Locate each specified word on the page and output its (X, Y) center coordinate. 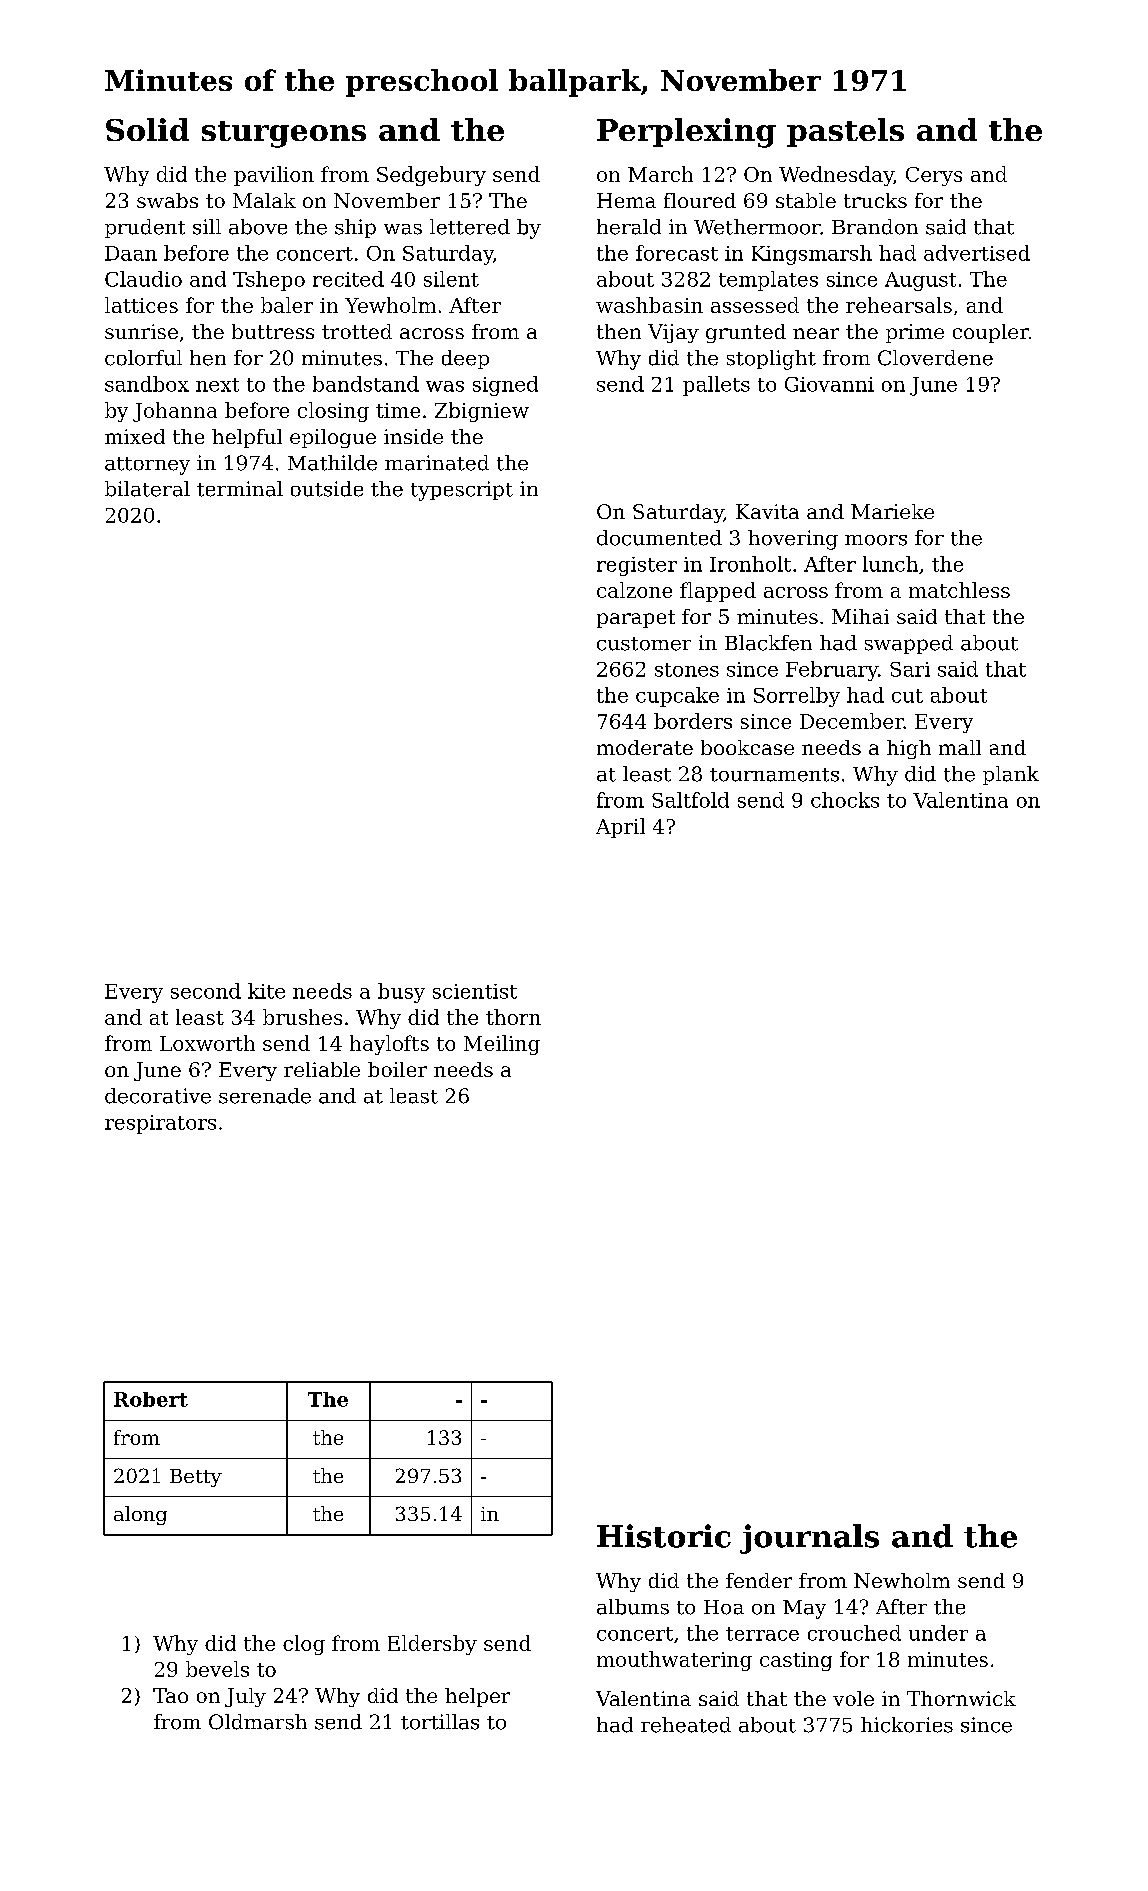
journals (809, 1539)
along (140, 1515)
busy (401, 993)
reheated (686, 1725)
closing (333, 412)
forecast (677, 253)
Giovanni (829, 384)
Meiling (502, 1045)
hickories (907, 1725)
